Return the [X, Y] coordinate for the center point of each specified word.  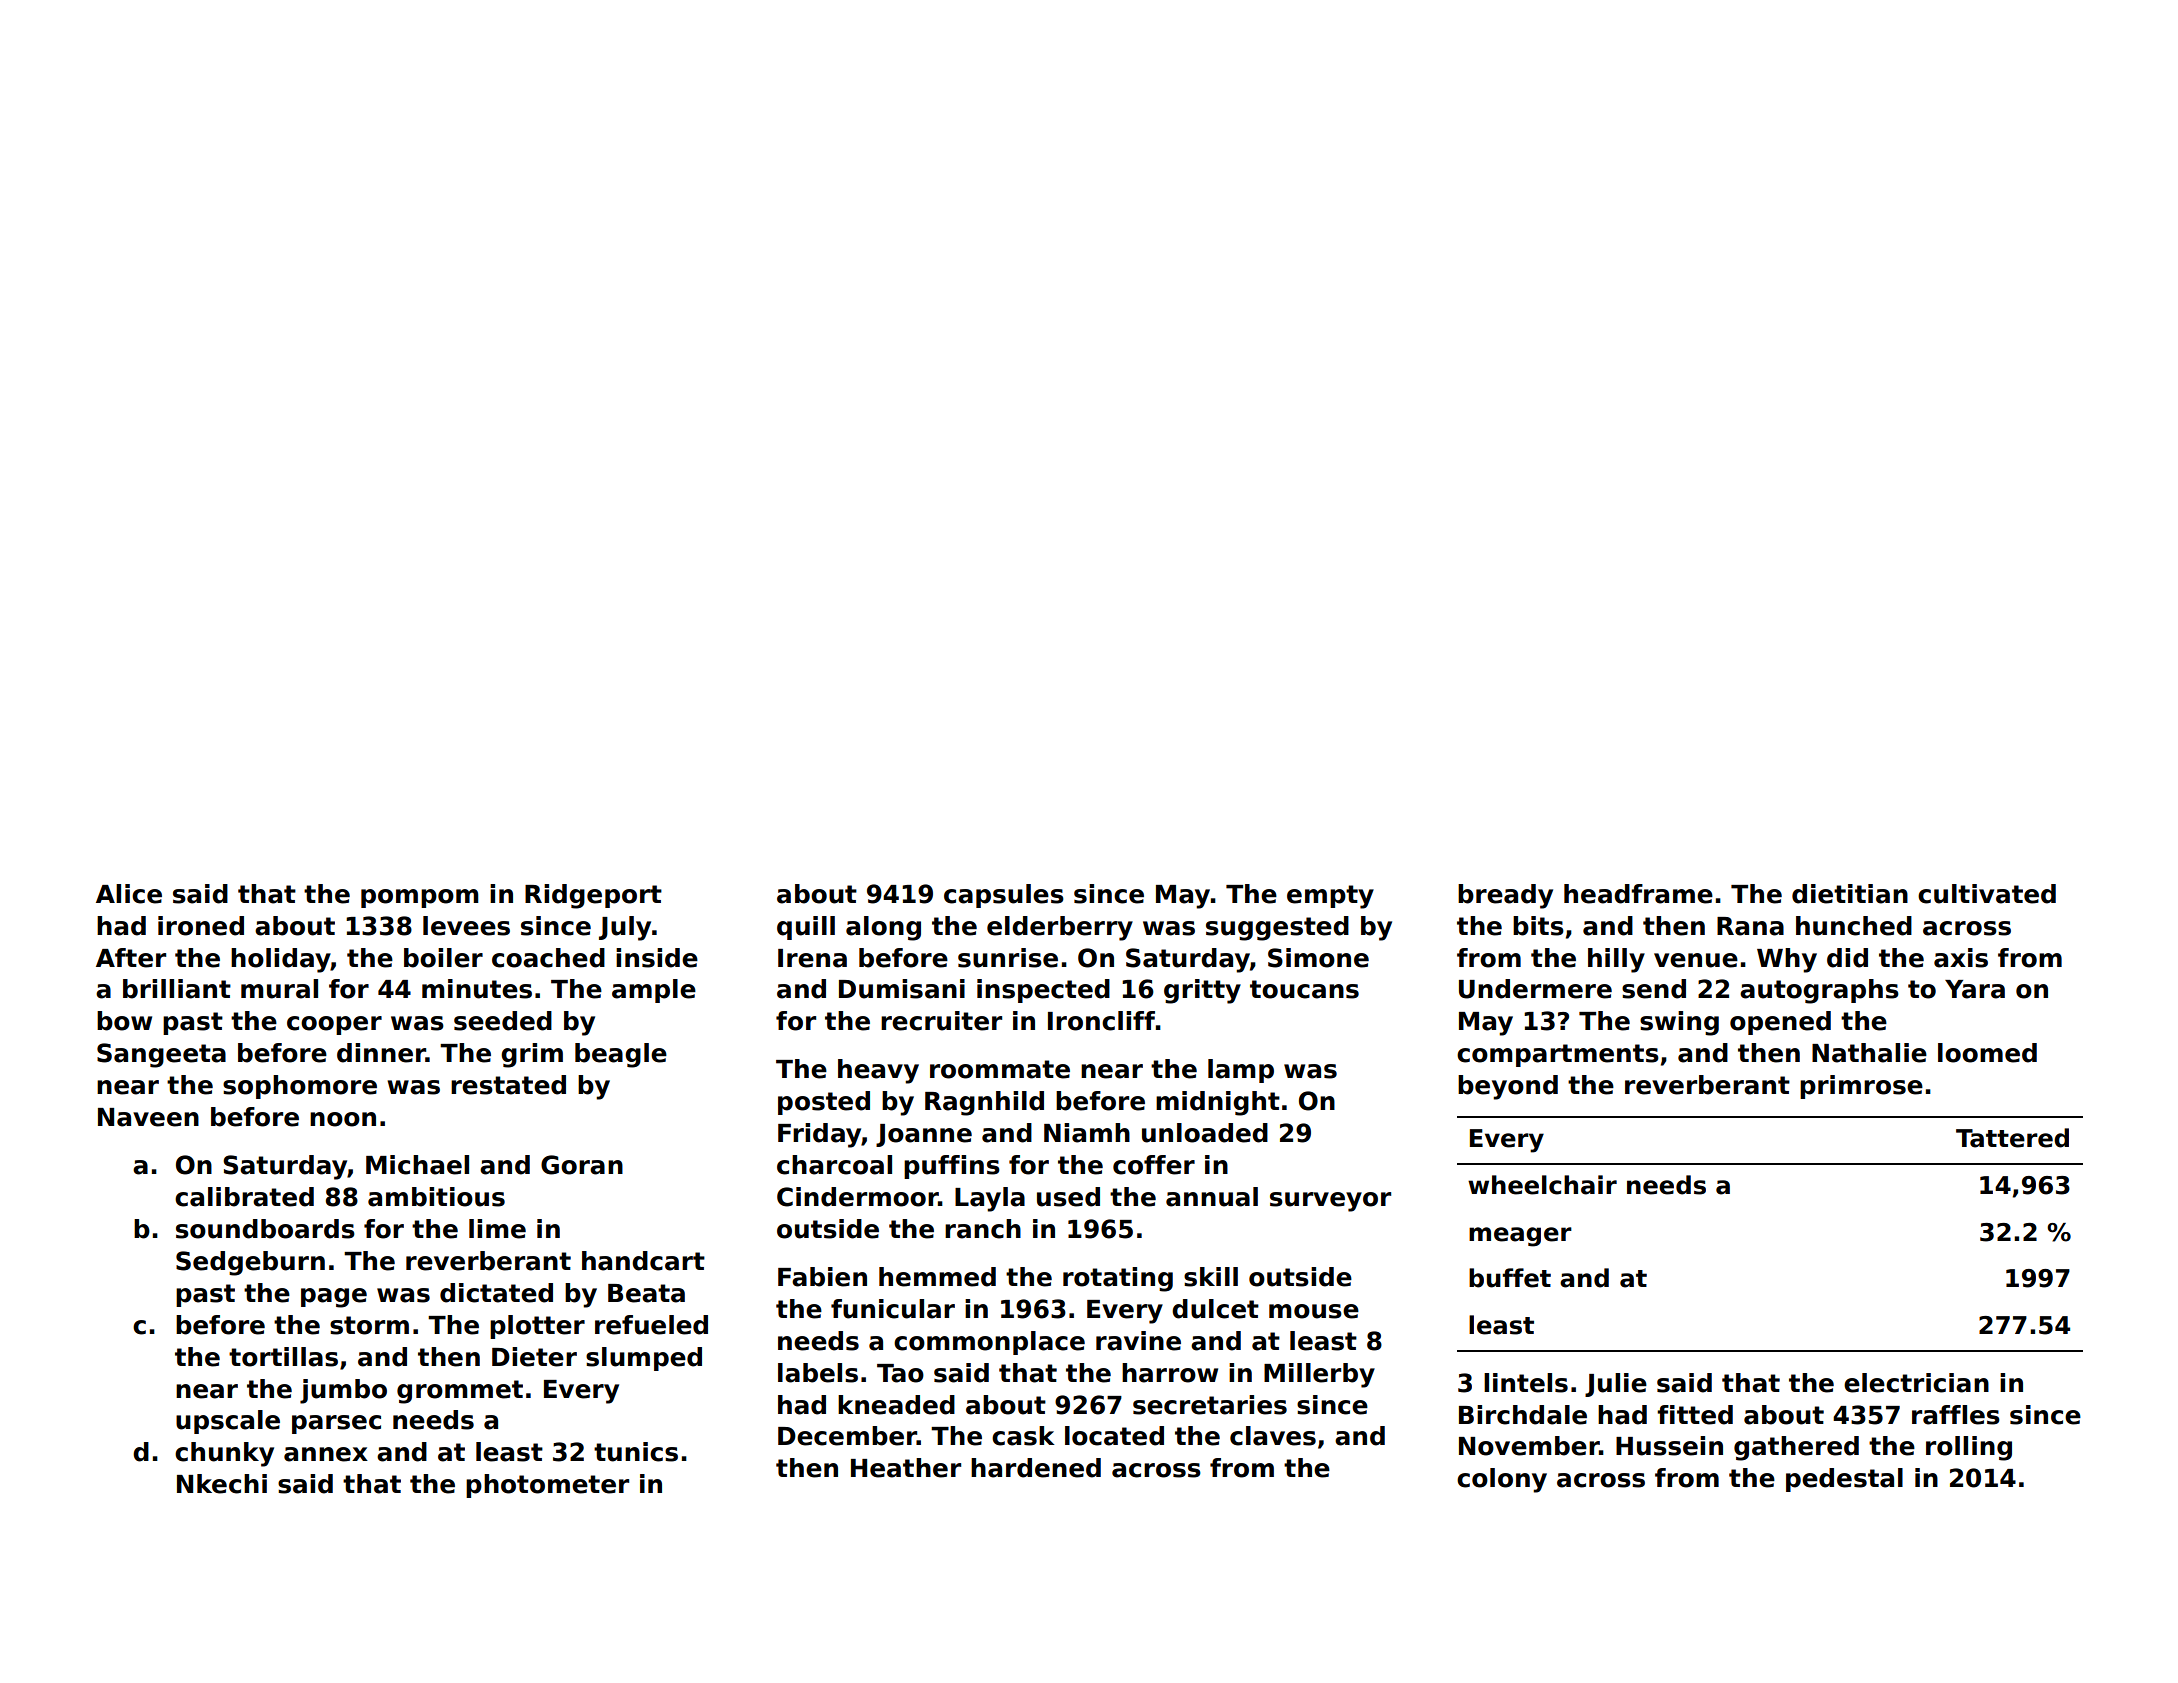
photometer [547, 1486]
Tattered [2012, 1138]
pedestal [1844, 1480]
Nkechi [222, 1484]
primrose [1861, 1087]
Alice [129, 894]
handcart [643, 1261]
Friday [820, 1135]
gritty [1202, 991]
